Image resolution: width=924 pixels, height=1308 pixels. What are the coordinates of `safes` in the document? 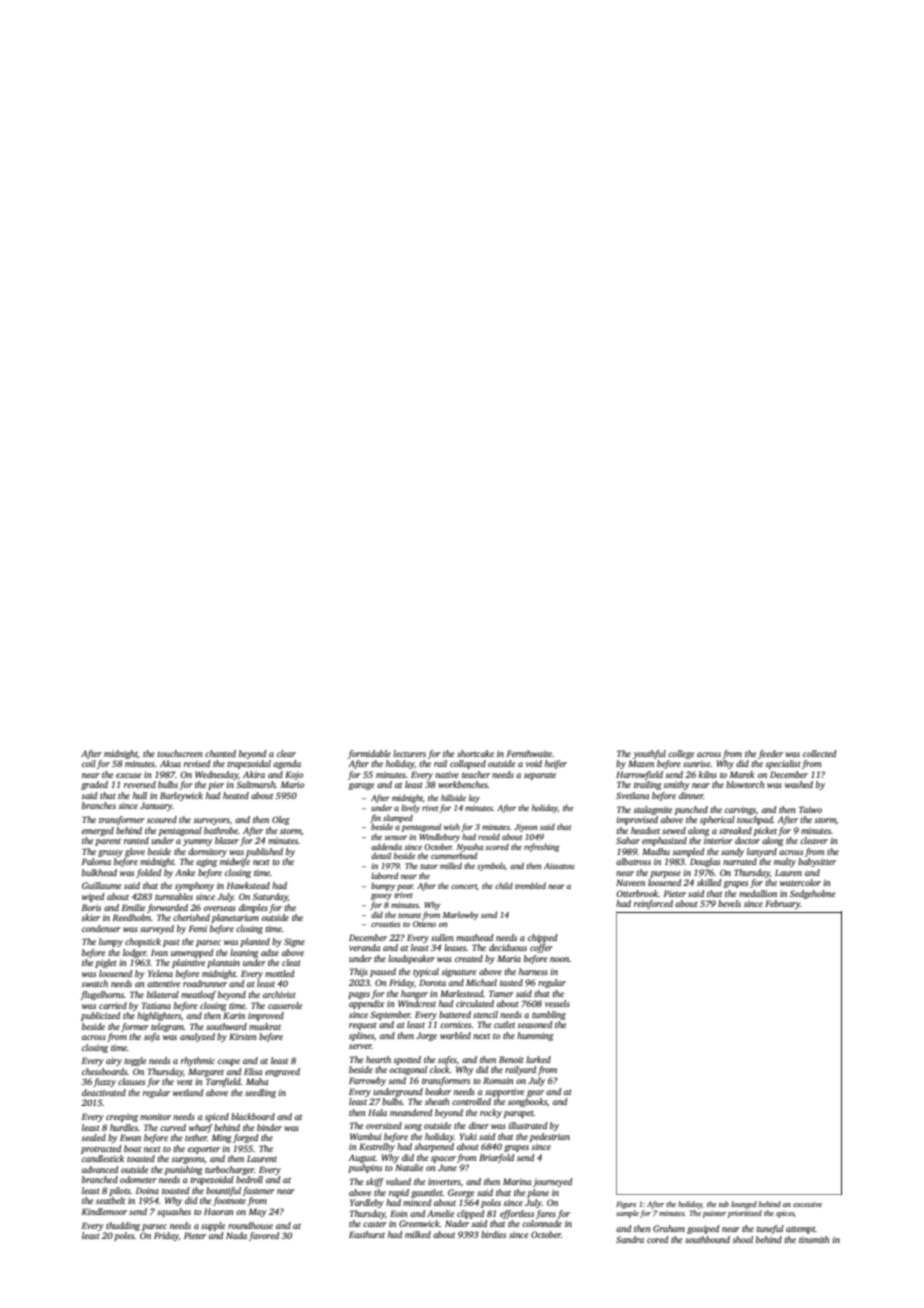 It's located at (447, 1060).
